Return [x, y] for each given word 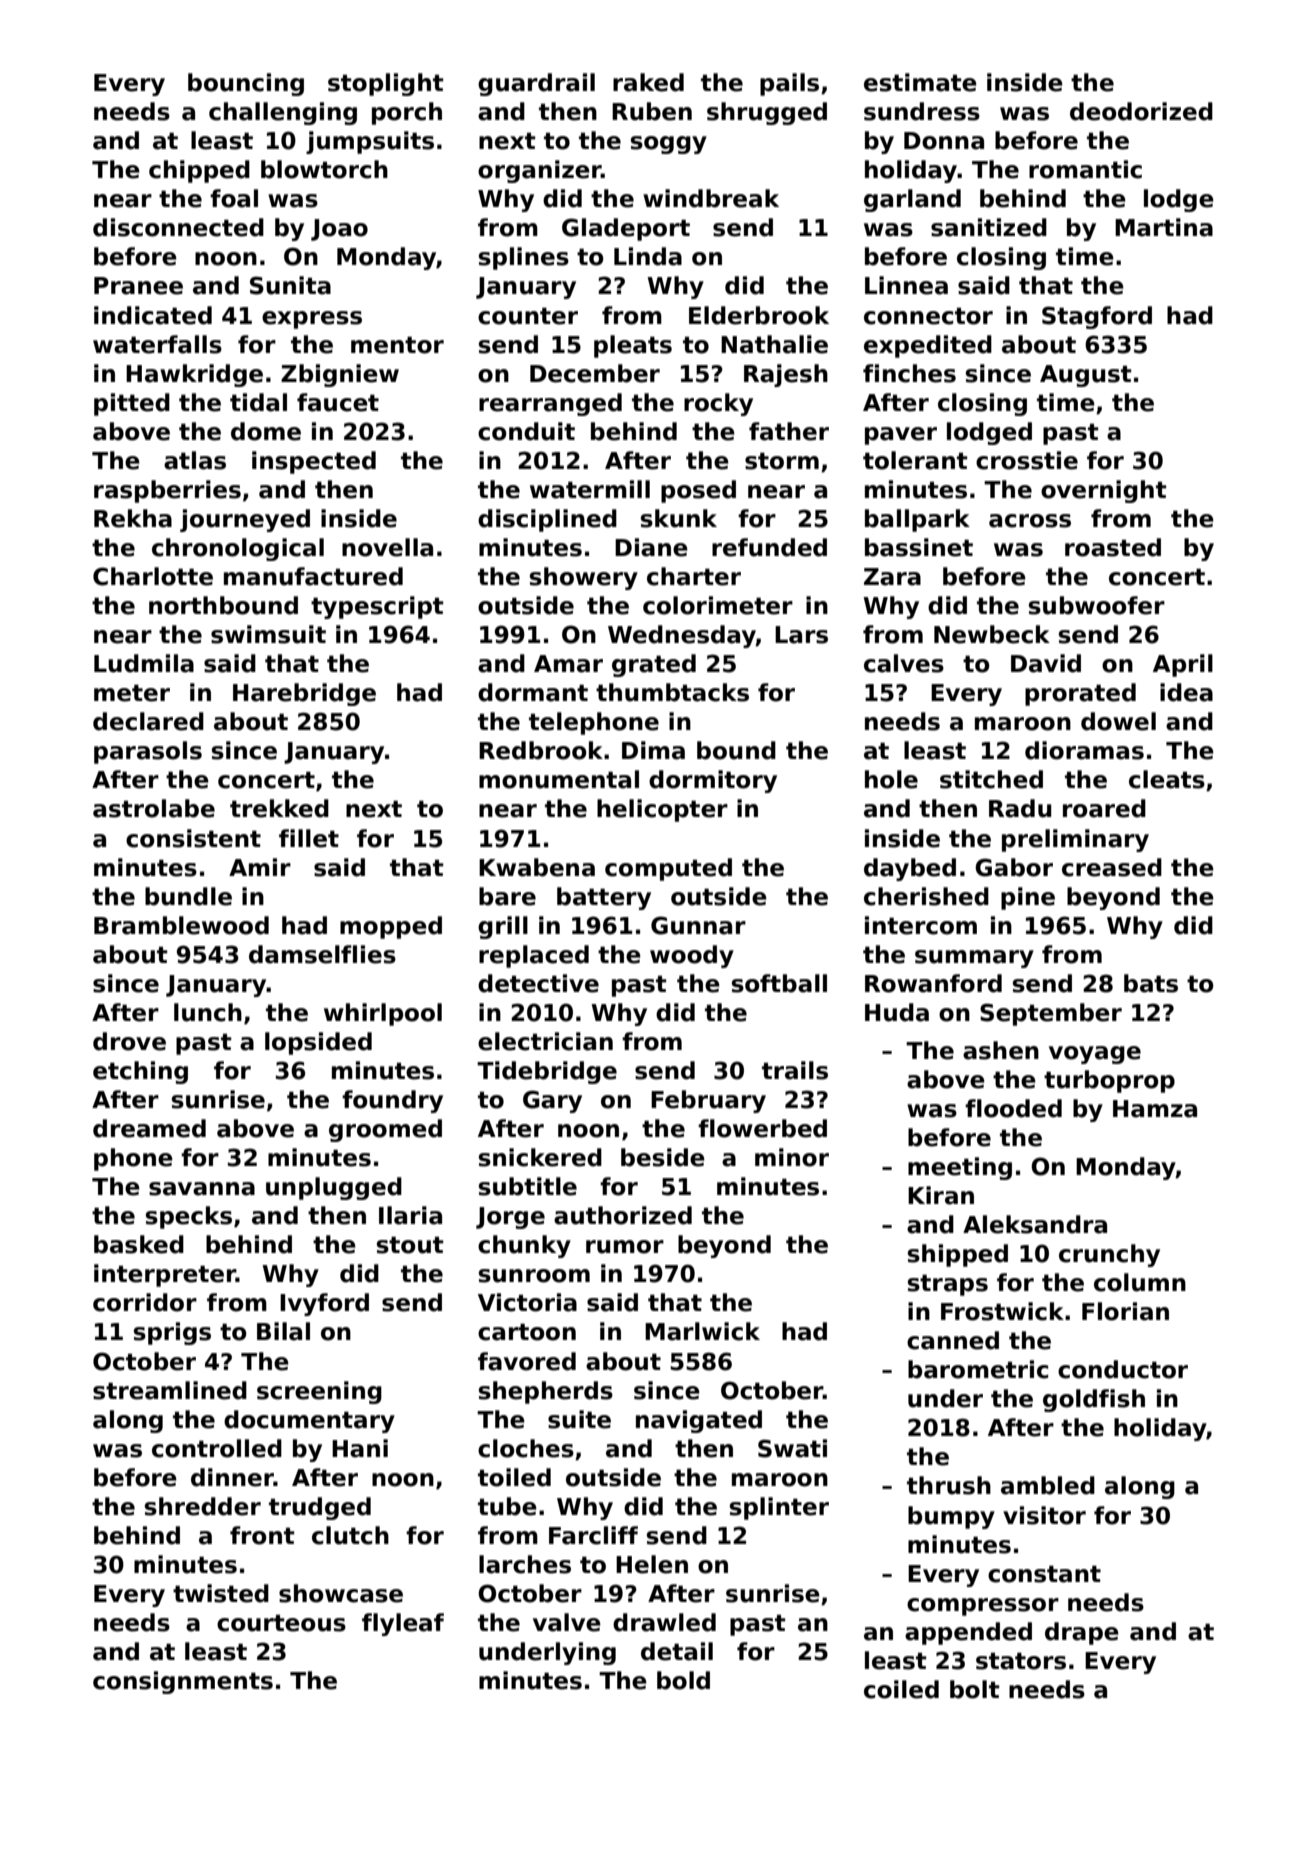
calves [904, 663]
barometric [978, 1369]
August [1086, 376]
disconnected [178, 227]
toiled [514, 1477]
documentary [309, 1421]
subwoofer [1097, 605]
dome [266, 431]
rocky [718, 404]
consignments [183, 1682]
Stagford [1097, 317]
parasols [148, 752]
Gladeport [626, 229]
